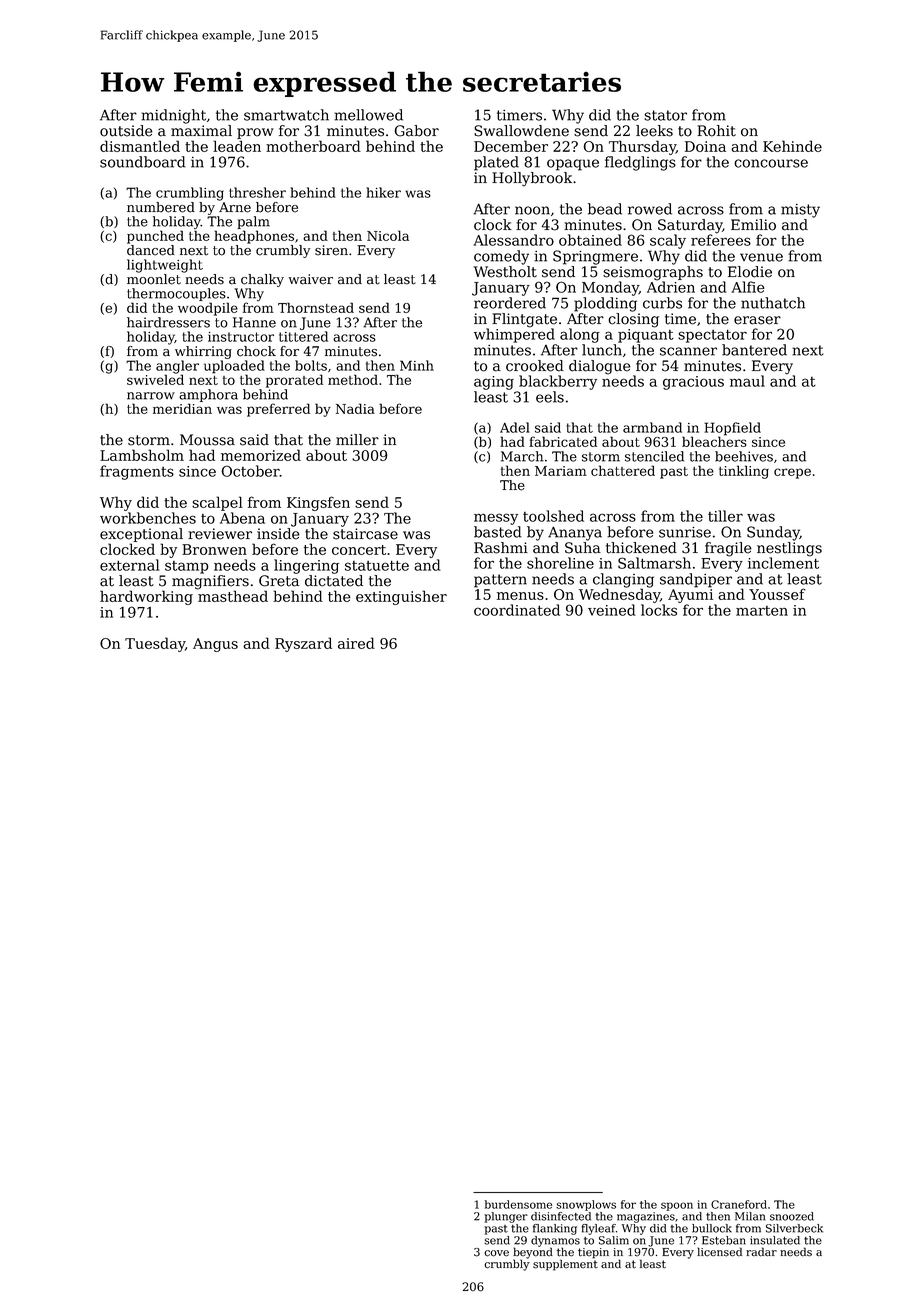 The image size is (924, 1314). Describe the element at coordinates (654, 563) in the page. I see `Saltmarsh` at that location.
